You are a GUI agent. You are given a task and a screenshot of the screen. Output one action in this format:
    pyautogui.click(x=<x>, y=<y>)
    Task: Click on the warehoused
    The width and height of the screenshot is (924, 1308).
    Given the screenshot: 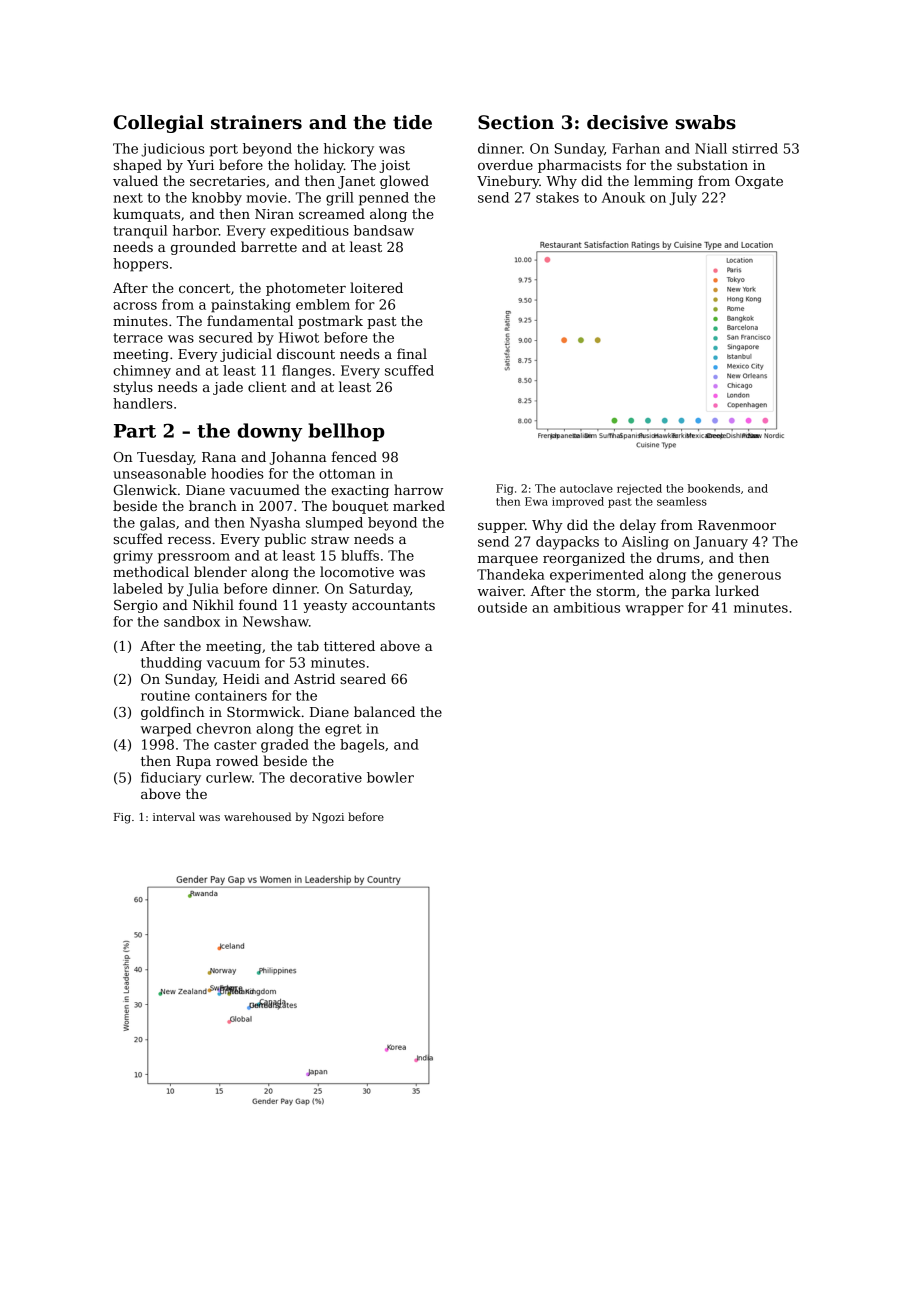 What is the action you would take?
    pyautogui.click(x=257, y=816)
